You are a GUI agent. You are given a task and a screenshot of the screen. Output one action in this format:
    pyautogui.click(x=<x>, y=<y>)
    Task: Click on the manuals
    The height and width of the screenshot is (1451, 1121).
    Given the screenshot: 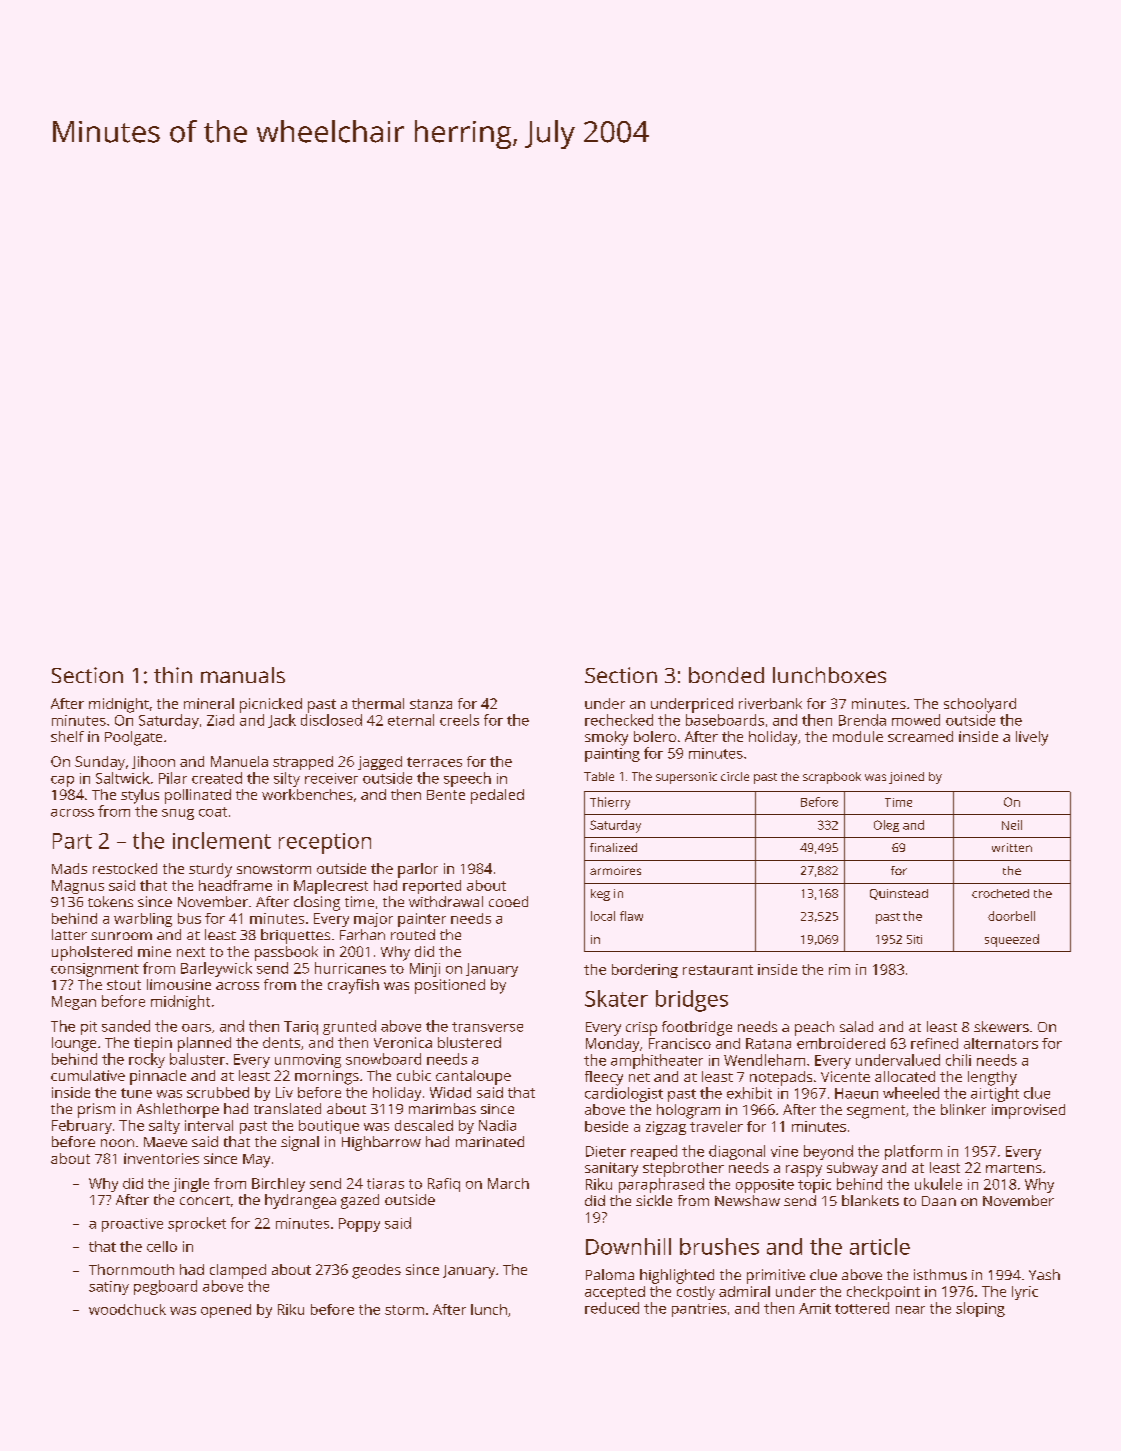 What is the action you would take?
    pyautogui.click(x=243, y=675)
